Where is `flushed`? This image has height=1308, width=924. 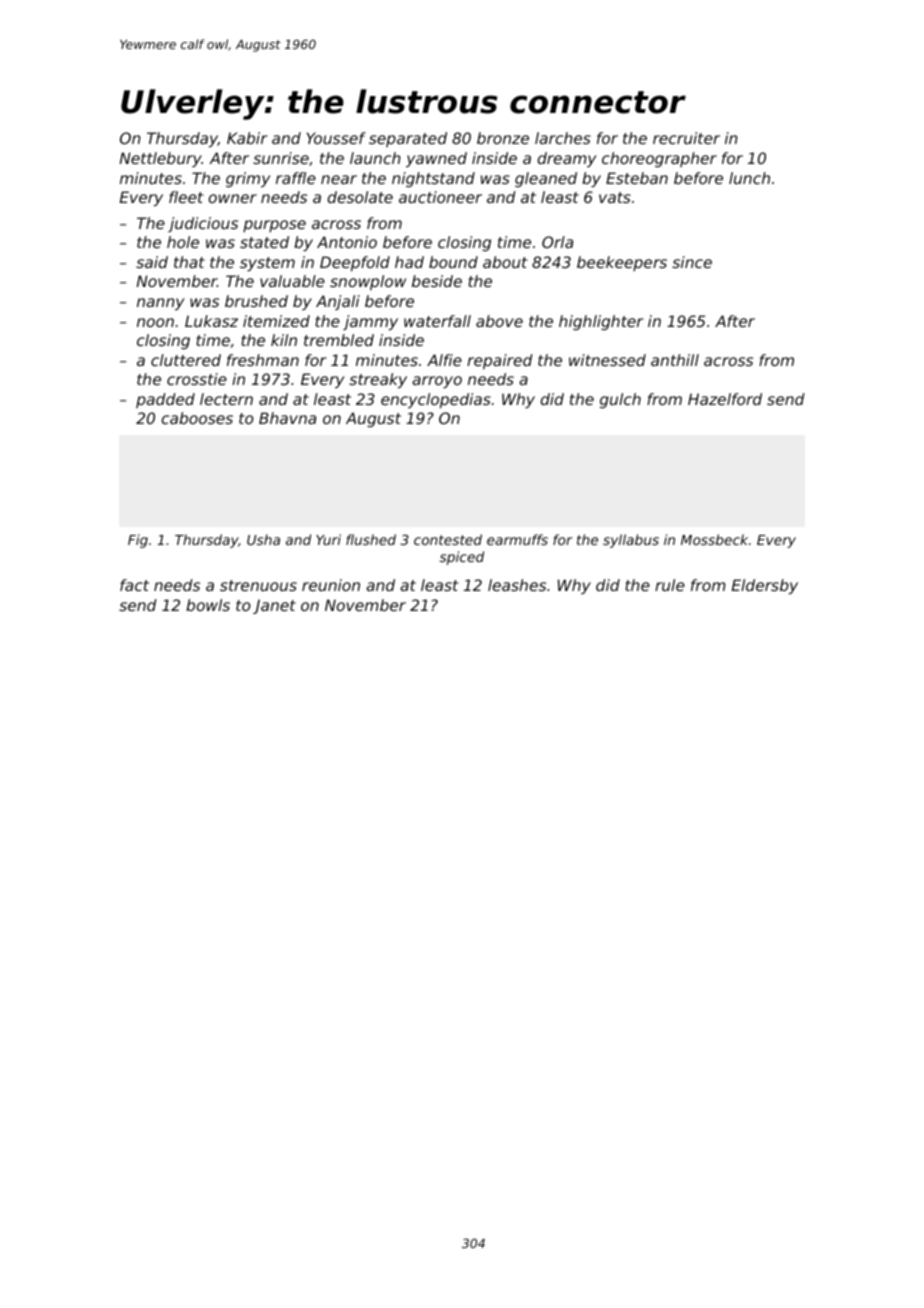
flushed is located at coordinates (371, 539).
